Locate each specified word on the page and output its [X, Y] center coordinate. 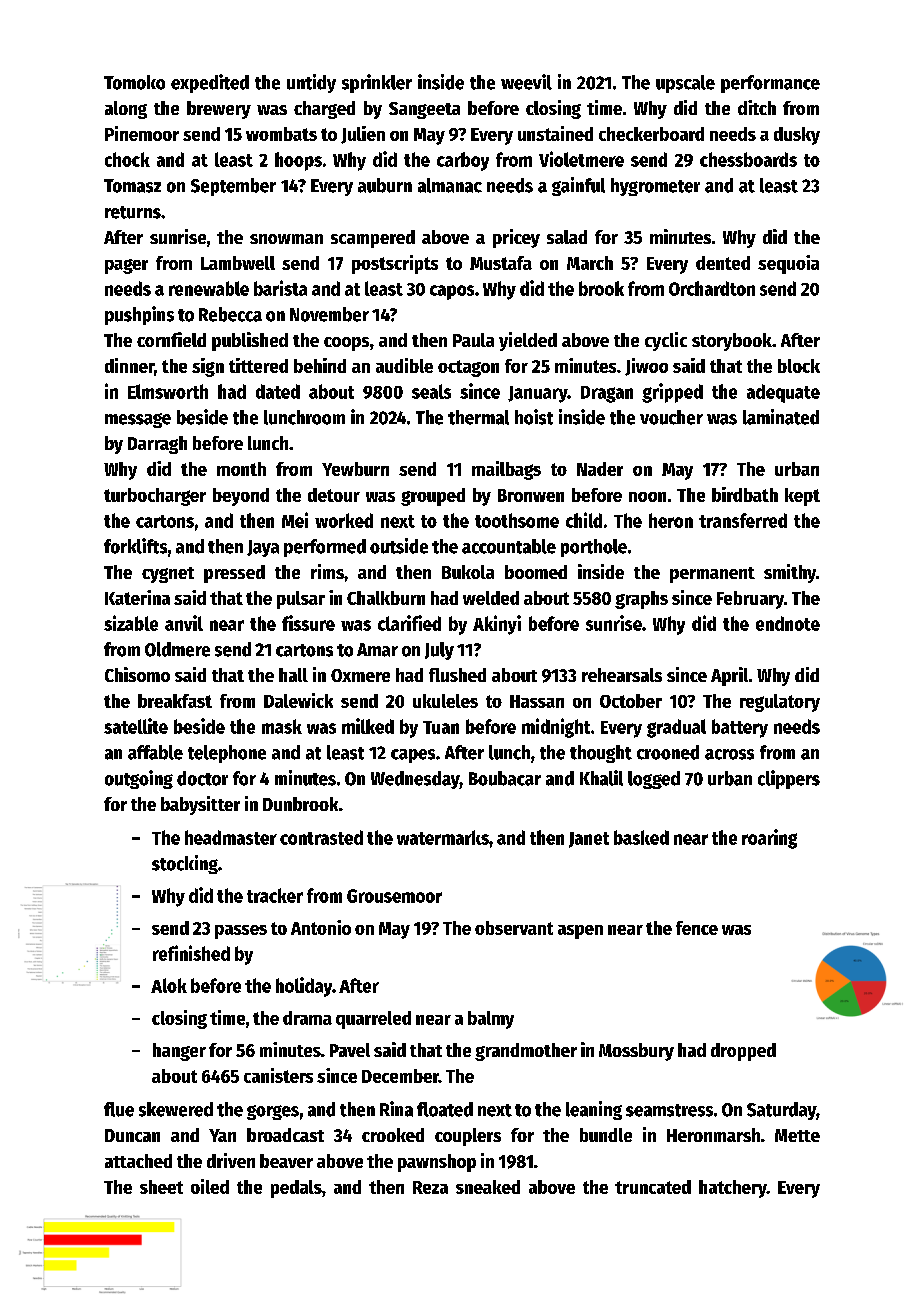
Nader [600, 469]
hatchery [733, 1189]
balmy [491, 1020]
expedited [210, 83]
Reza [430, 1187]
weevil [526, 82]
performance [770, 84]
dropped [743, 1052]
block [799, 366]
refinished [191, 953]
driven [231, 1160]
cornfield [171, 339]
